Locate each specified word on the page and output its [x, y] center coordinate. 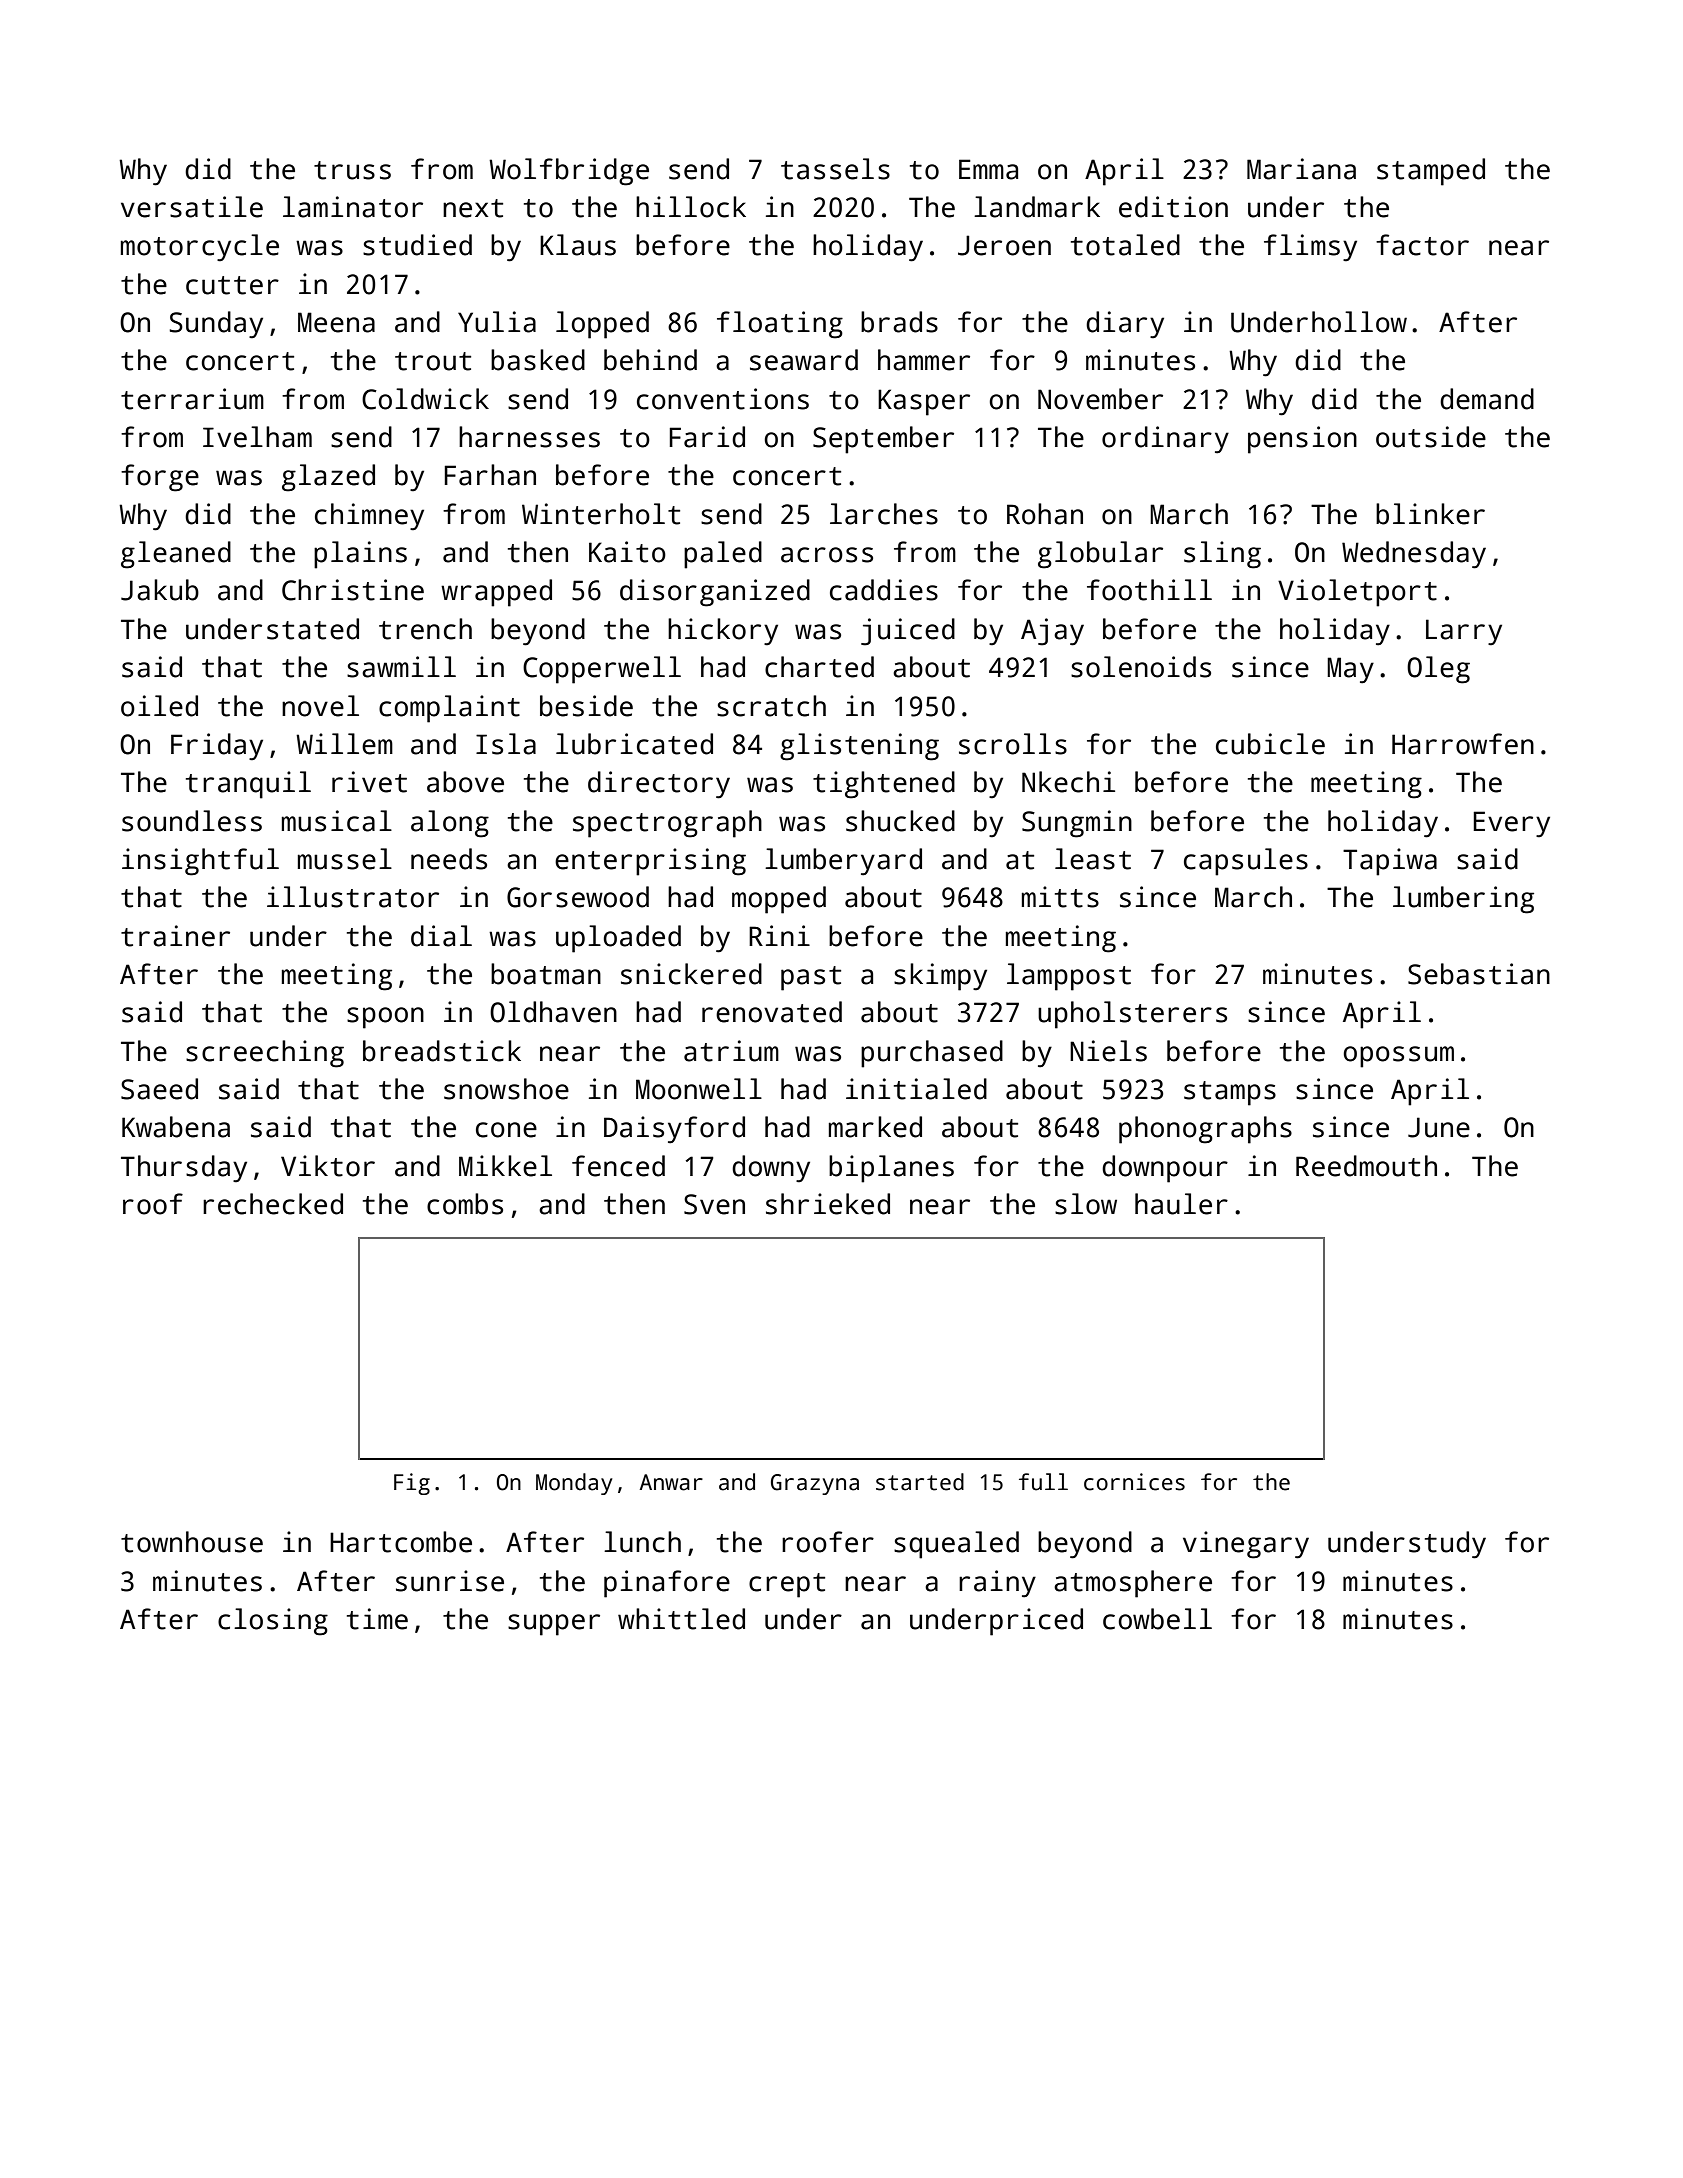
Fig [412, 1484]
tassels [835, 169]
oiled [159, 706]
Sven [714, 1204]
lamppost [1069, 977]
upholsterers [1132, 1015]
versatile [192, 207]
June [1439, 1127]
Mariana [1301, 169]
